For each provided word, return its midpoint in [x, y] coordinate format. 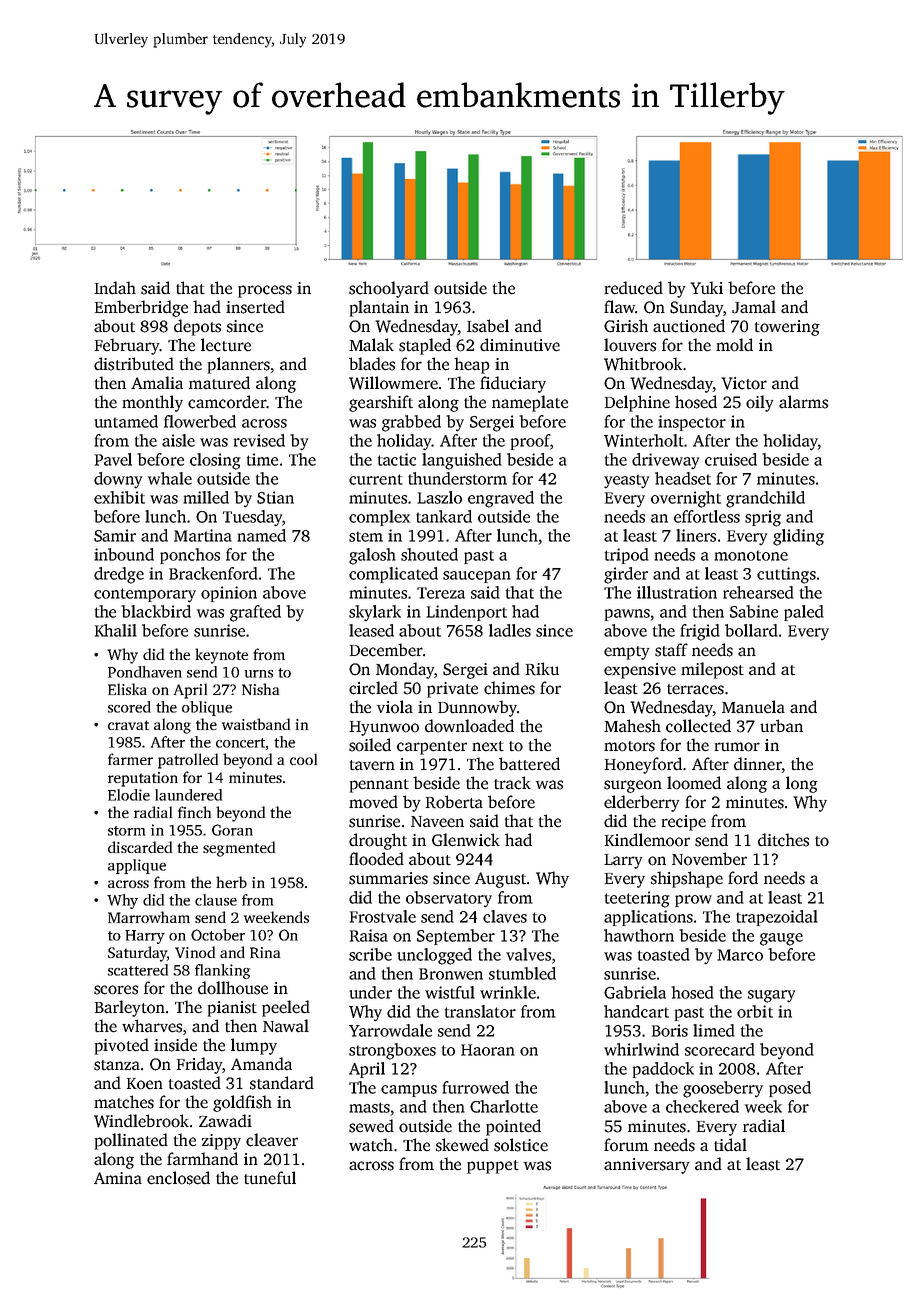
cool [303, 759]
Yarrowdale [390, 1030]
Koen [145, 1084]
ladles [510, 630]
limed [714, 1030]
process [265, 291]
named [261, 535]
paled [804, 613]
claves [505, 916]
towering [787, 328]
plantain [379, 308]
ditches [783, 840]
